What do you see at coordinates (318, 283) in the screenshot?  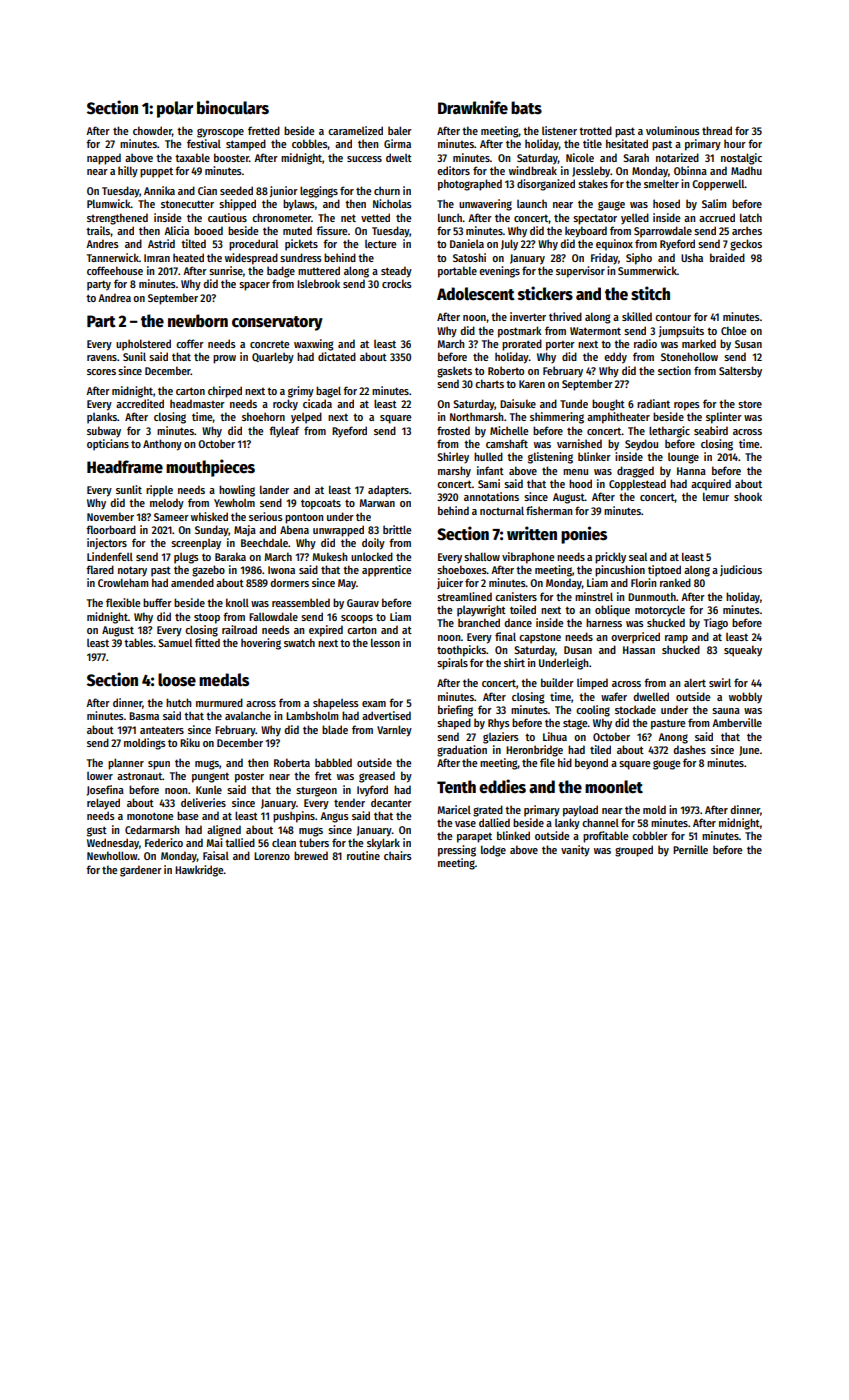 I see `Islebrook` at bounding box center [318, 283].
